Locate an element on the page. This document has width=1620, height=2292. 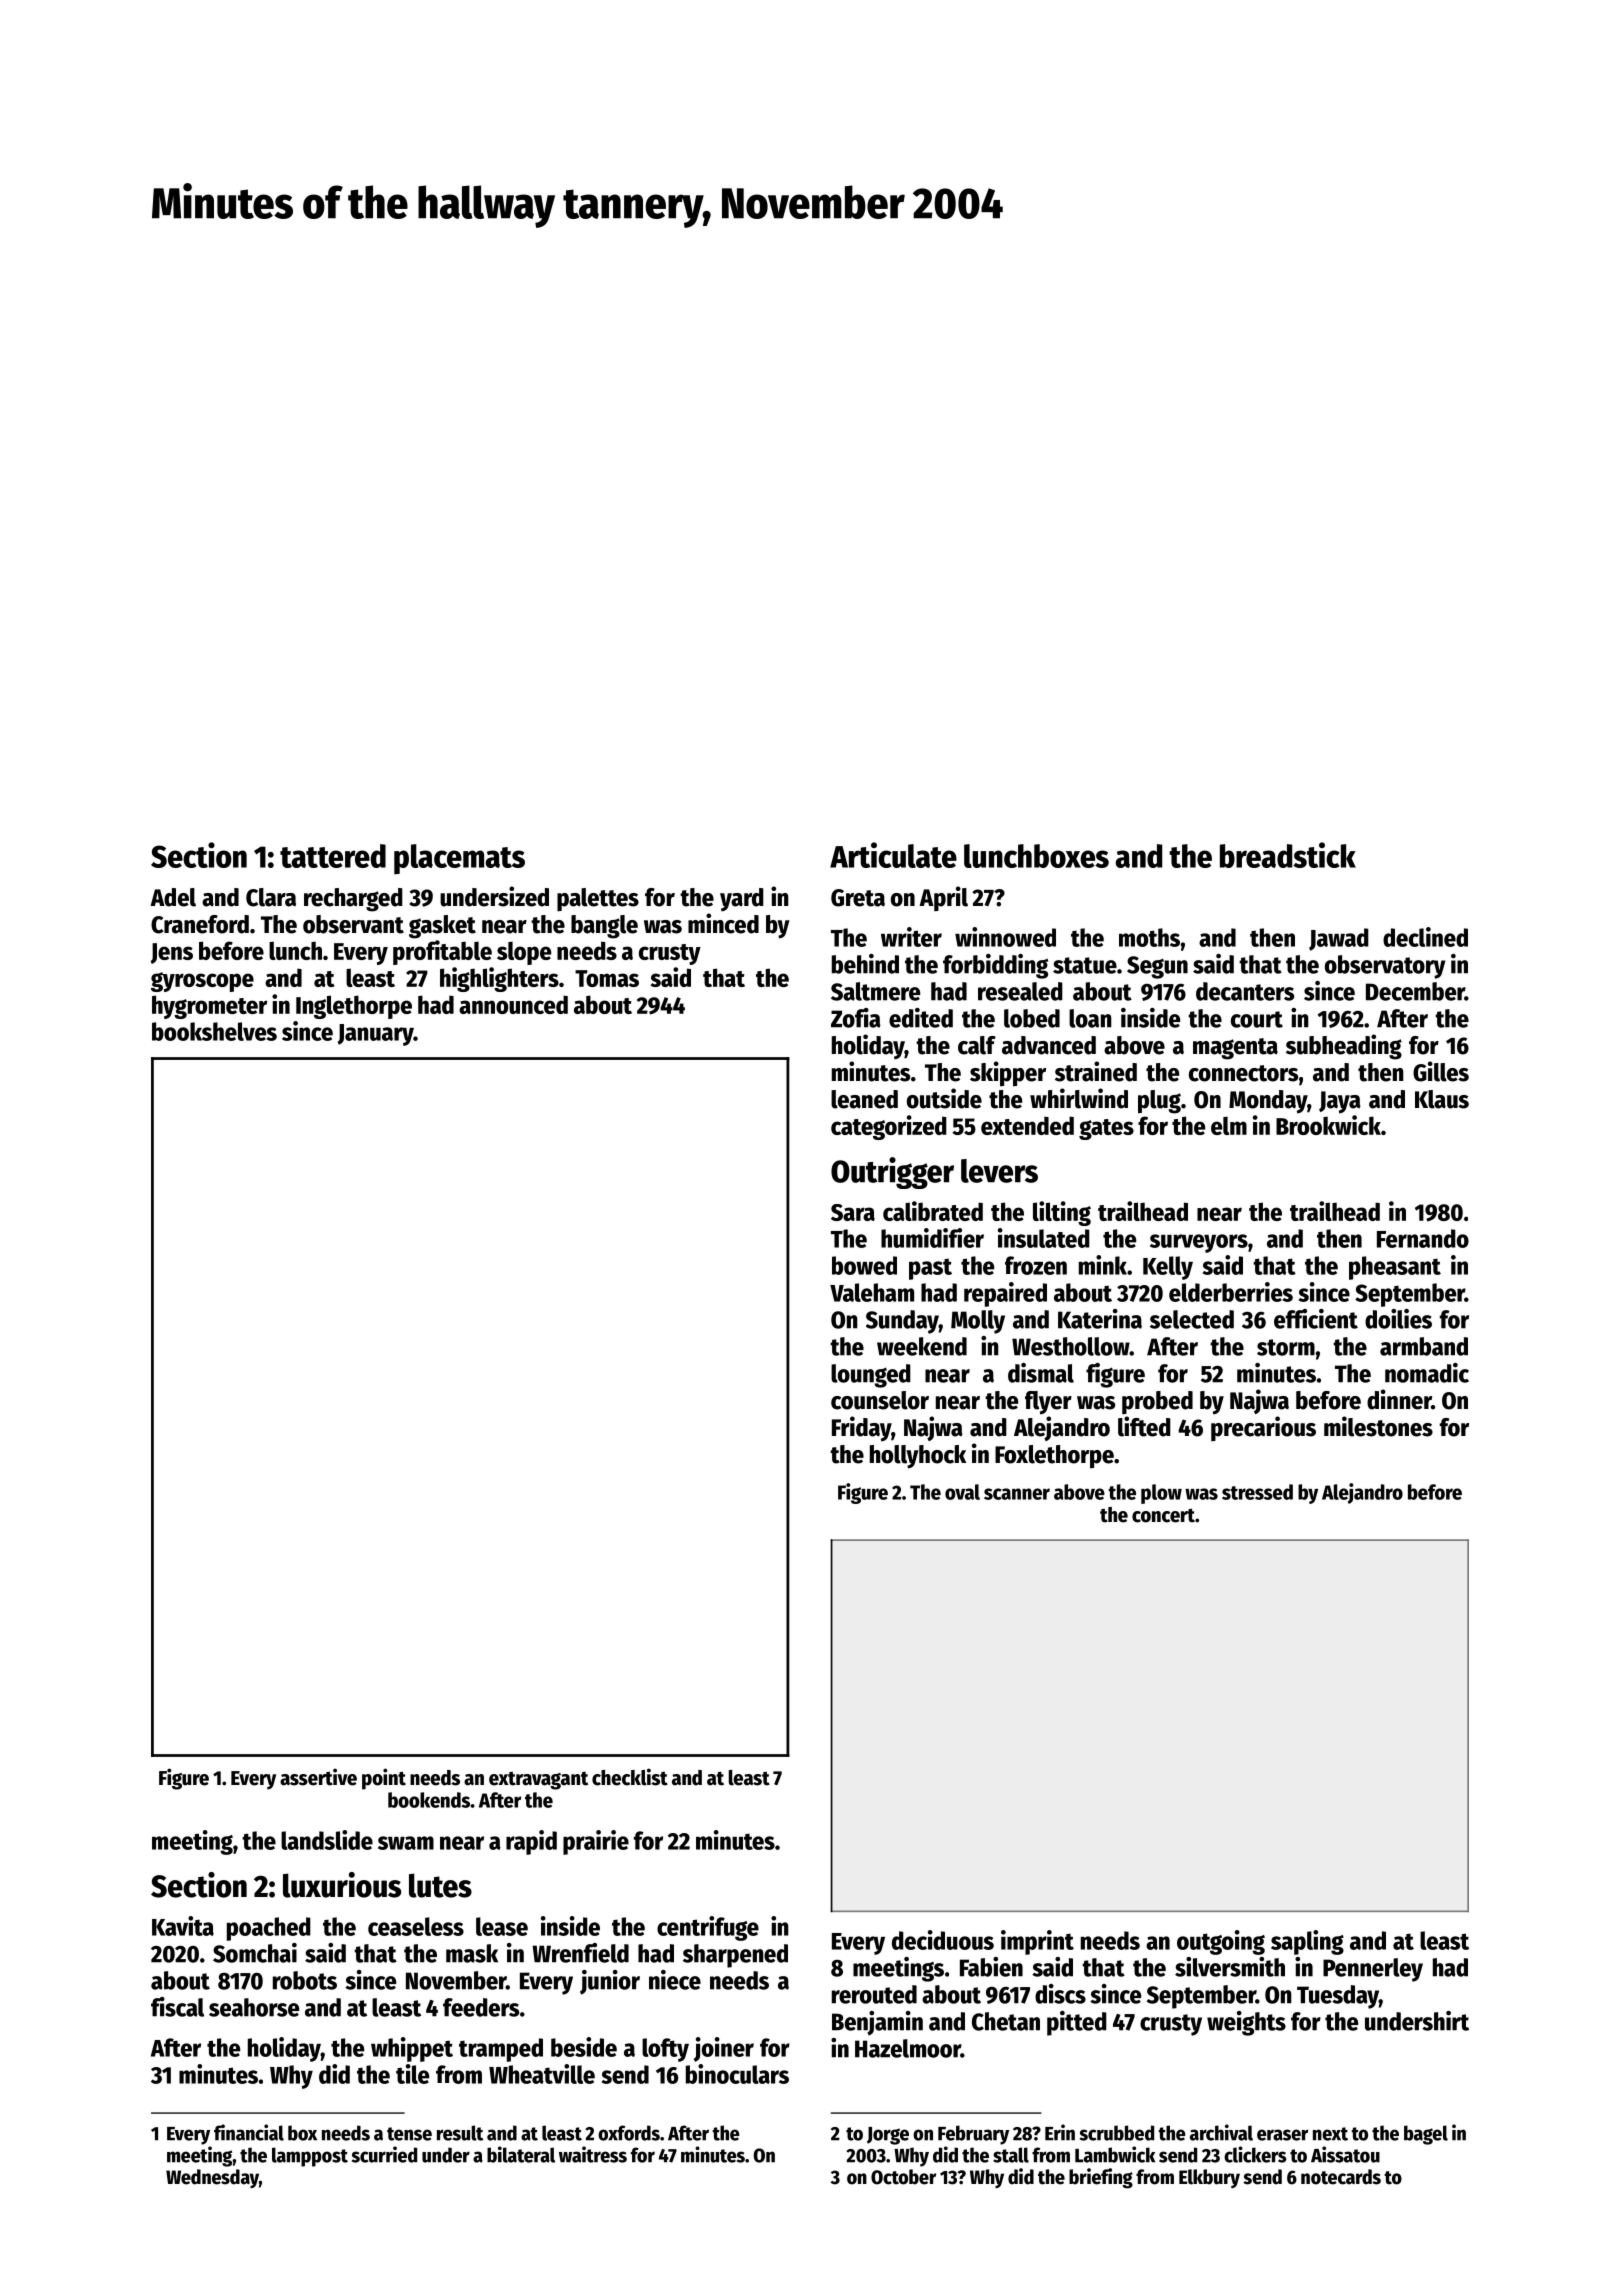
October is located at coordinates (903, 2177).
